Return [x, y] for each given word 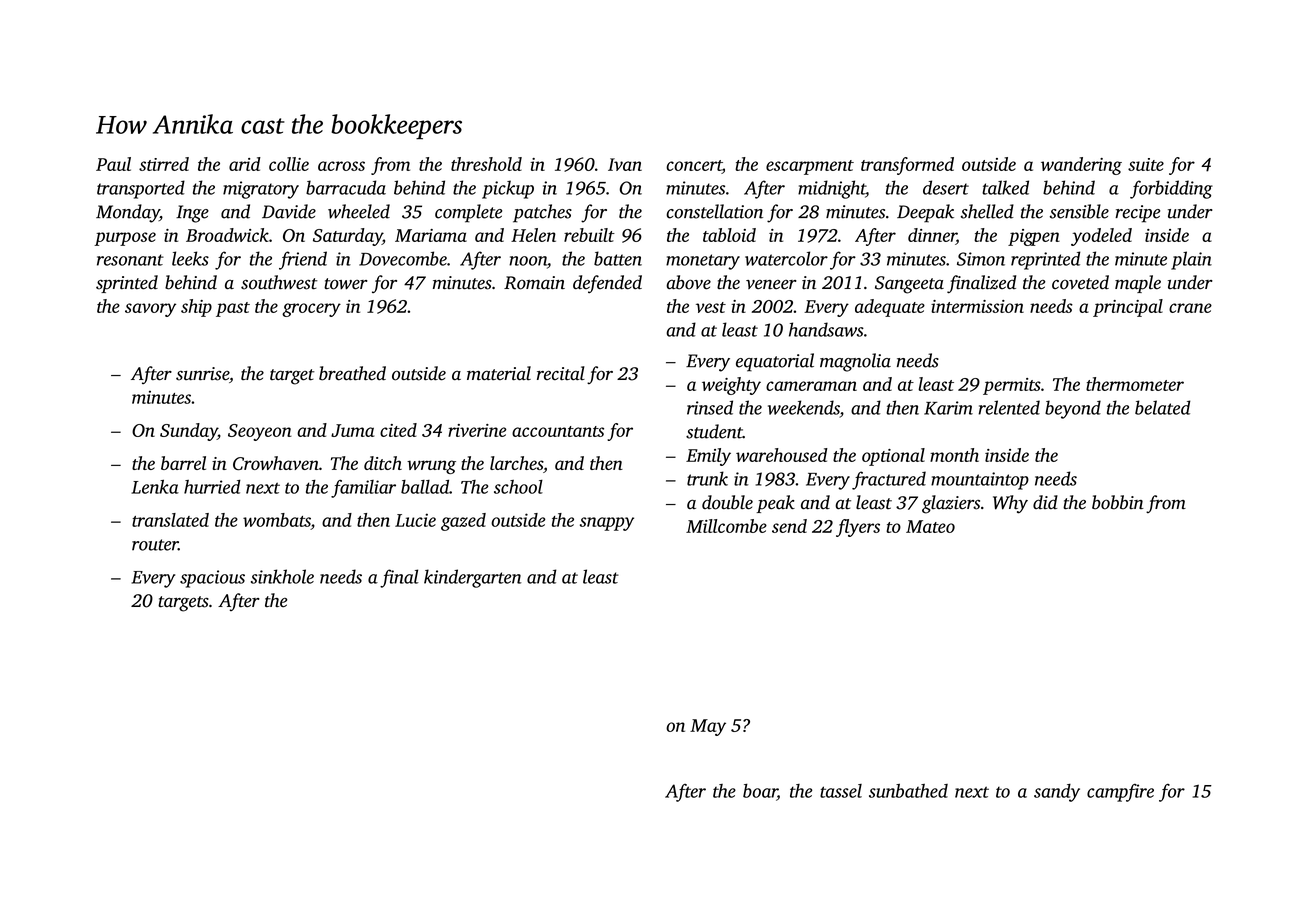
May [708, 727]
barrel [183, 463]
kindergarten [472, 578]
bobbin [1118, 502]
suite [1146, 164]
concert [694, 165]
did [1045, 502]
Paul [113, 164]
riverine [477, 430]
